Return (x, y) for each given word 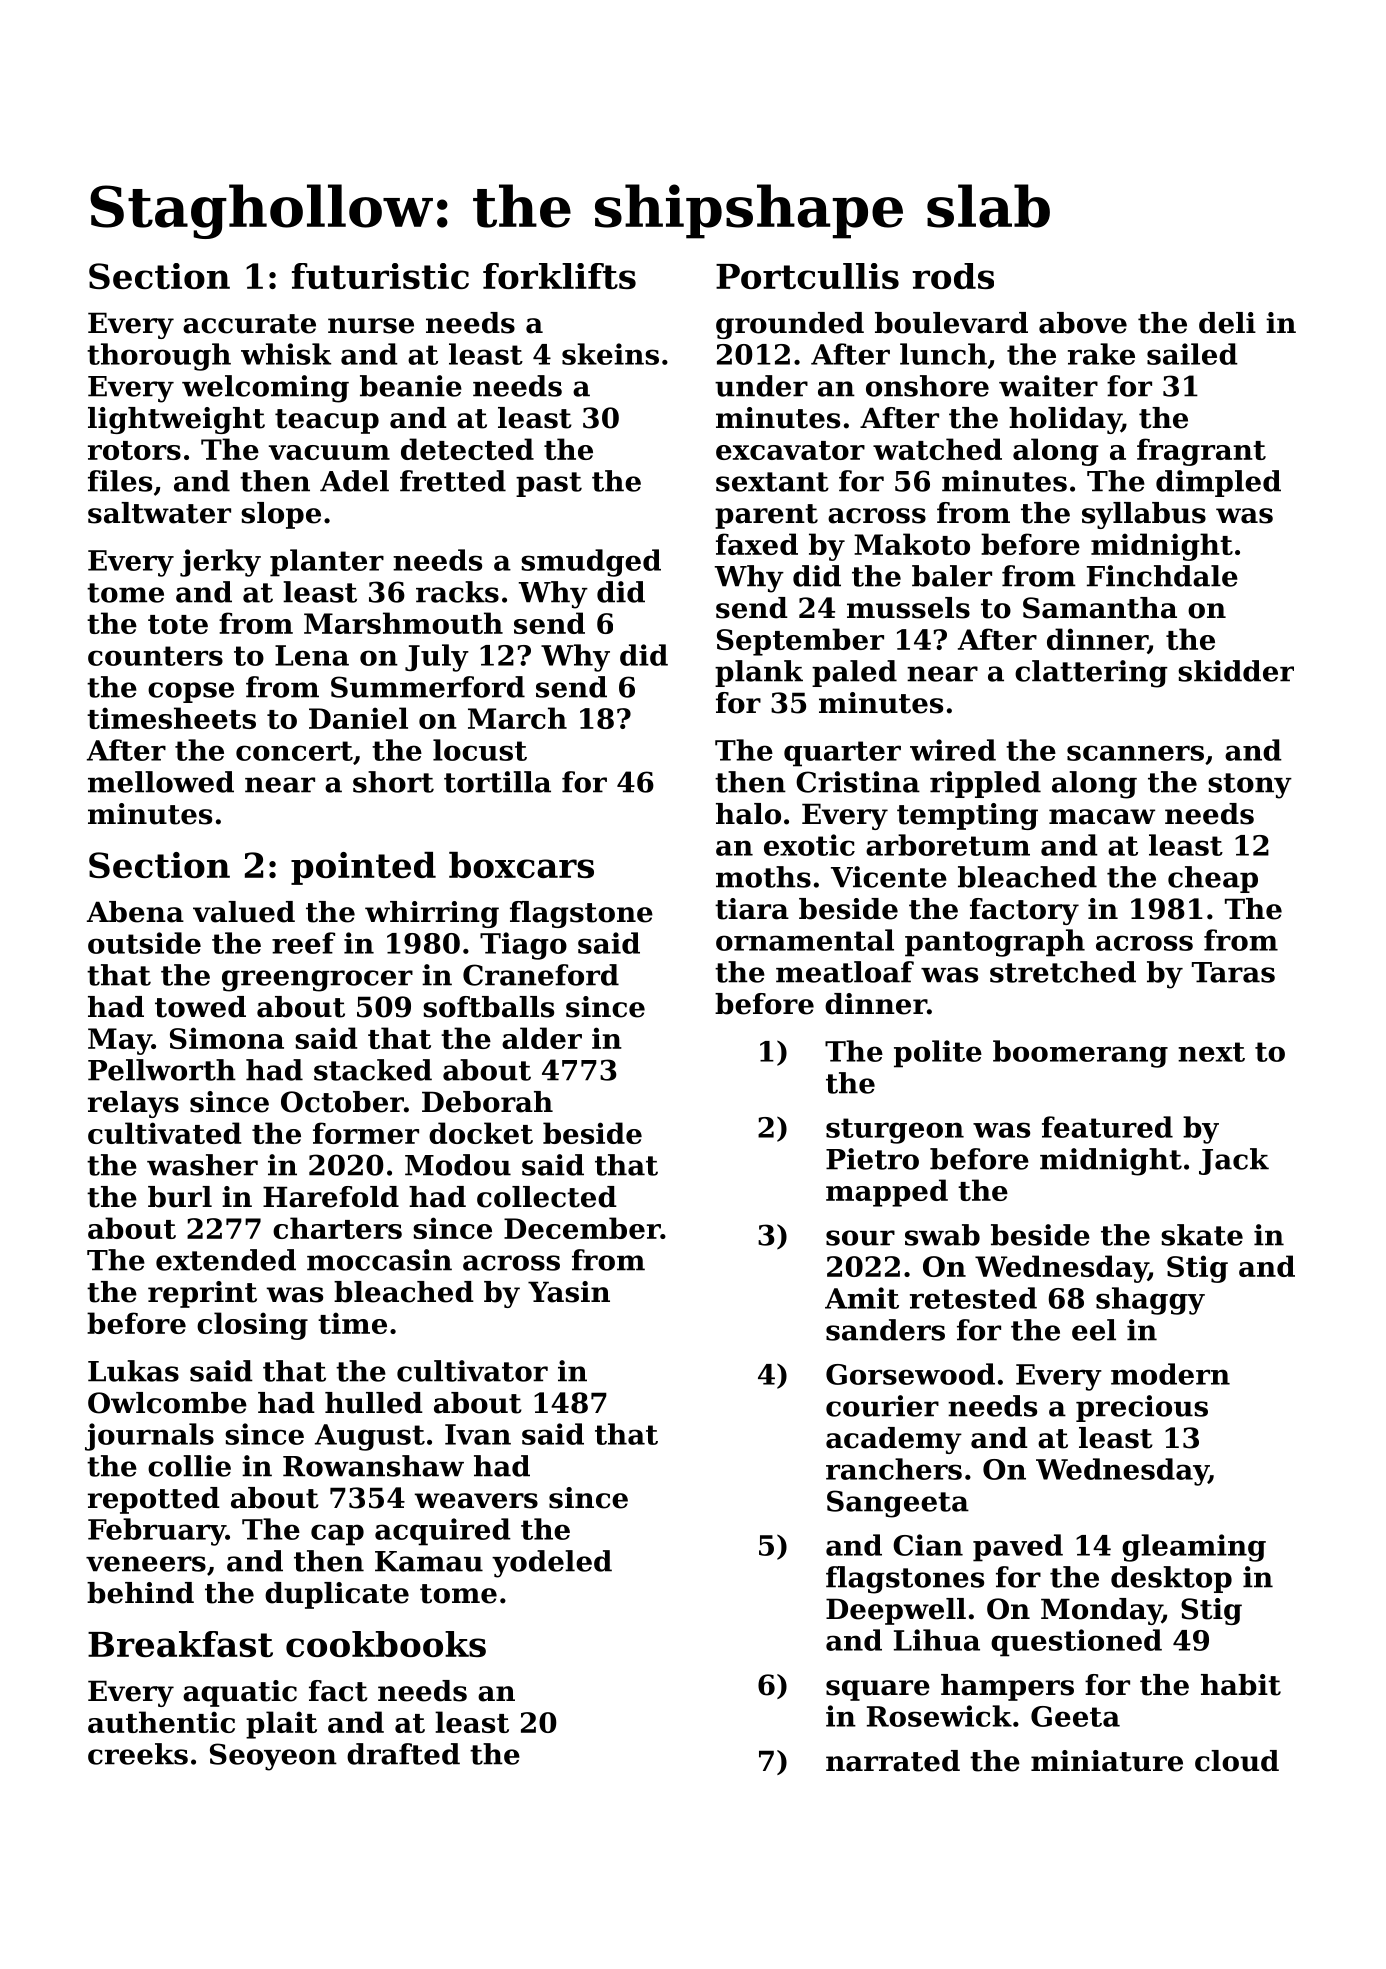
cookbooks (386, 1644)
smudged (591, 563)
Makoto (912, 544)
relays (133, 1104)
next (1211, 1052)
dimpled (1218, 483)
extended (226, 1260)
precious (1142, 1408)
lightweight (176, 420)
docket (481, 1133)
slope (281, 515)
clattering (1091, 674)
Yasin (569, 1292)
